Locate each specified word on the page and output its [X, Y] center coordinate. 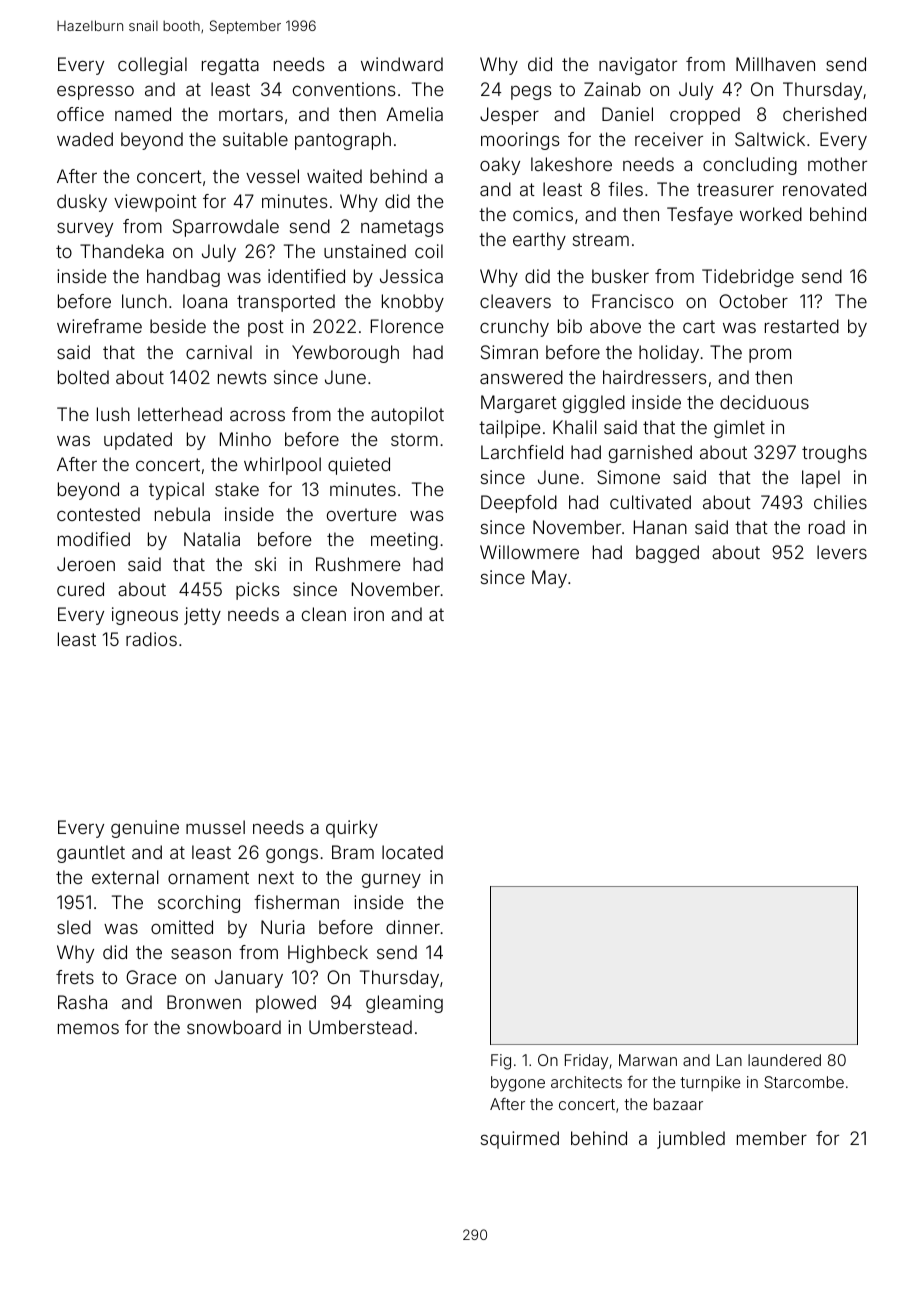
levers [842, 552]
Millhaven [775, 64]
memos [88, 1028]
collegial [152, 66]
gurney [391, 880]
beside [178, 326]
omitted [182, 927]
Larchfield [522, 452]
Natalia [212, 539]
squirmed [520, 1140]
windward [402, 64]
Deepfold [519, 504]
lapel [821, 479]
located [412, 852]
